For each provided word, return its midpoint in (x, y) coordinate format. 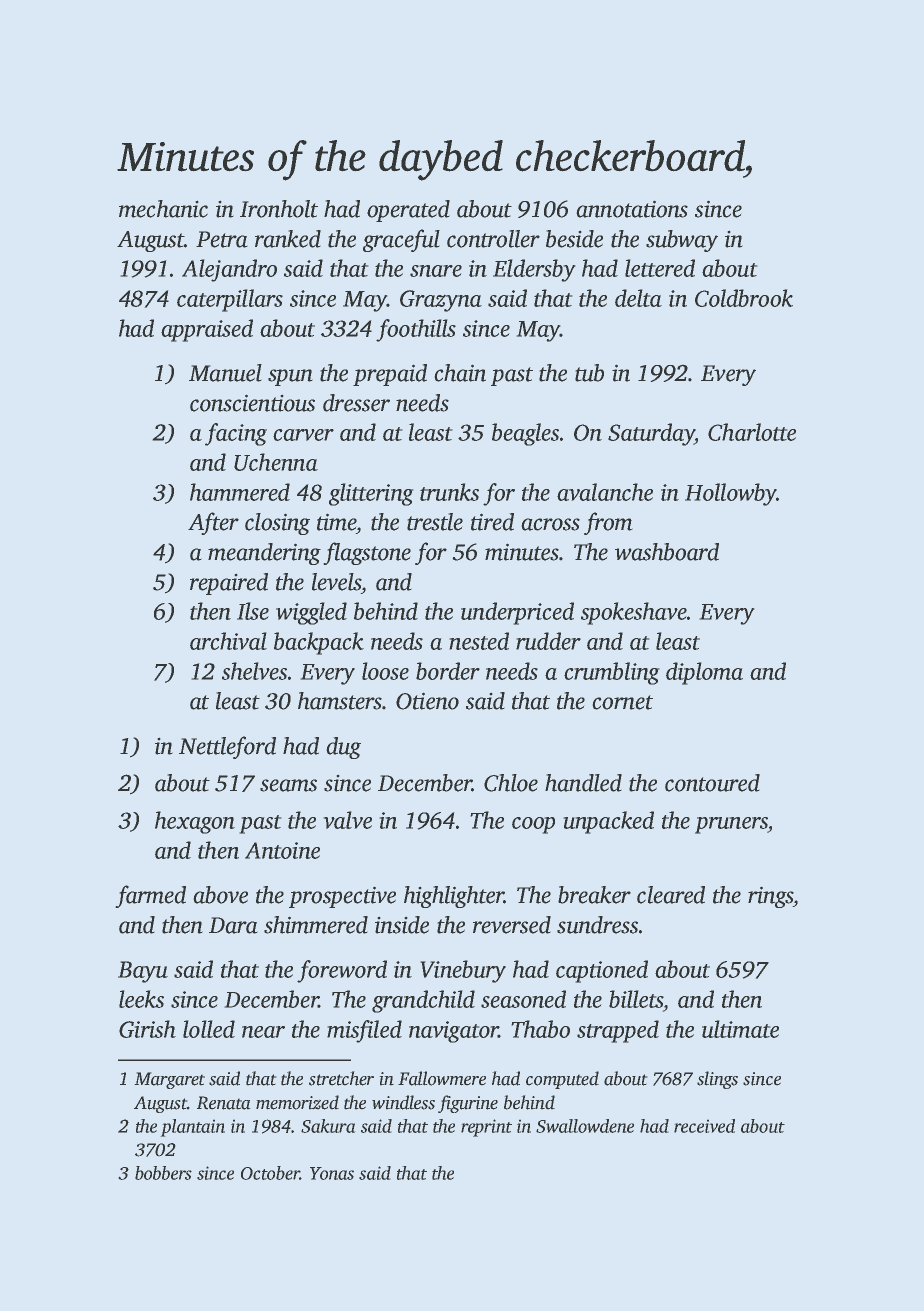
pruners (731, 825)
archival (228, 641)
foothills (416, 330)
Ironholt (279, 209)
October (270, 1173)
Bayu (143, 972)
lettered (660, 268)
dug (343, 748)
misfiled (364, 1031)
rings (770, 897)
